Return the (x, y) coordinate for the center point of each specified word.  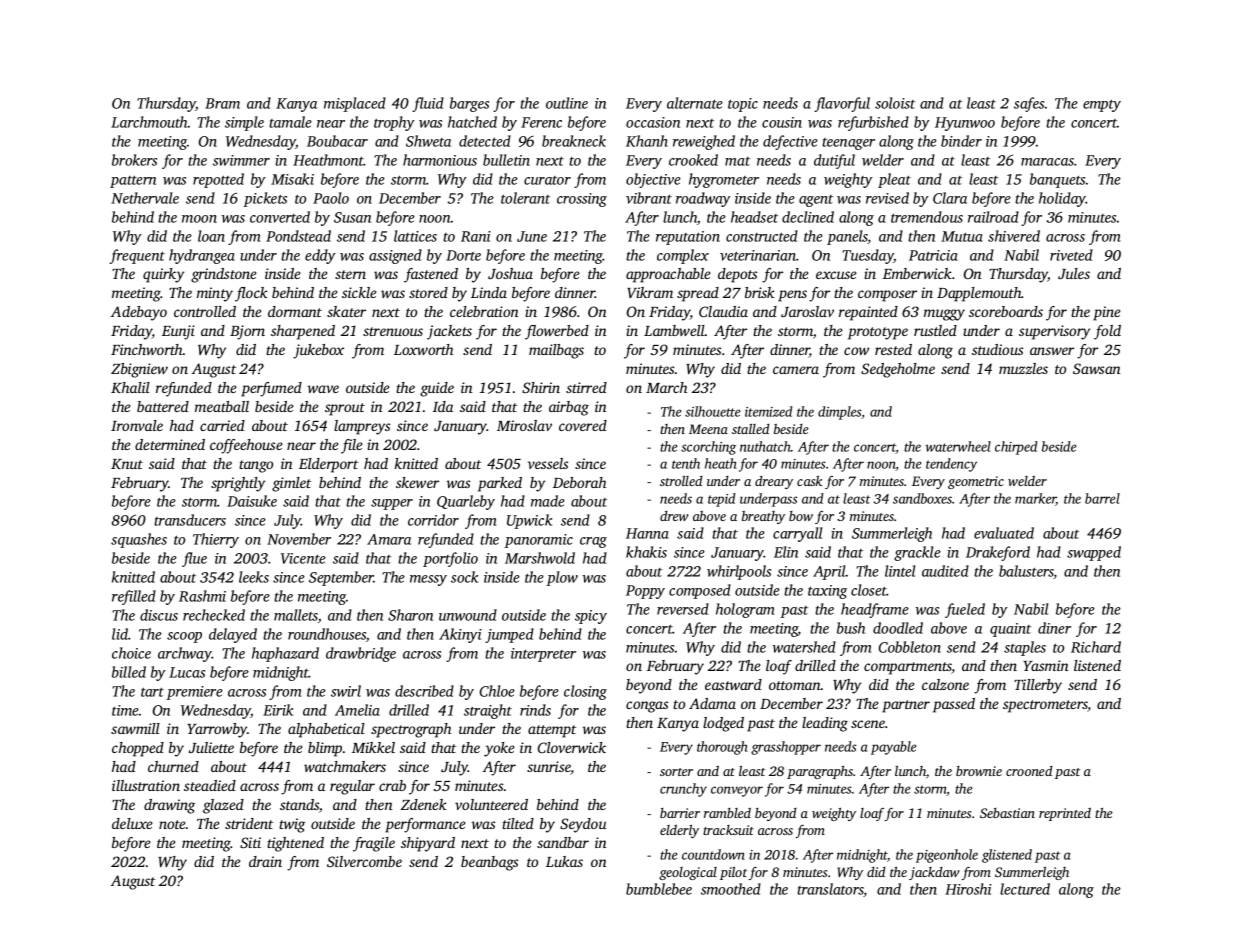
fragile (374, 844)
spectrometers (1045, 706)
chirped (1016, 448)
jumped (509, 635)
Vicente (303, 558)
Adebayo (139, 313)
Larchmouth (149, 122)
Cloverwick (572, 747)
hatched (472, 122)
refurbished (873, 123)
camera (796, 370)
